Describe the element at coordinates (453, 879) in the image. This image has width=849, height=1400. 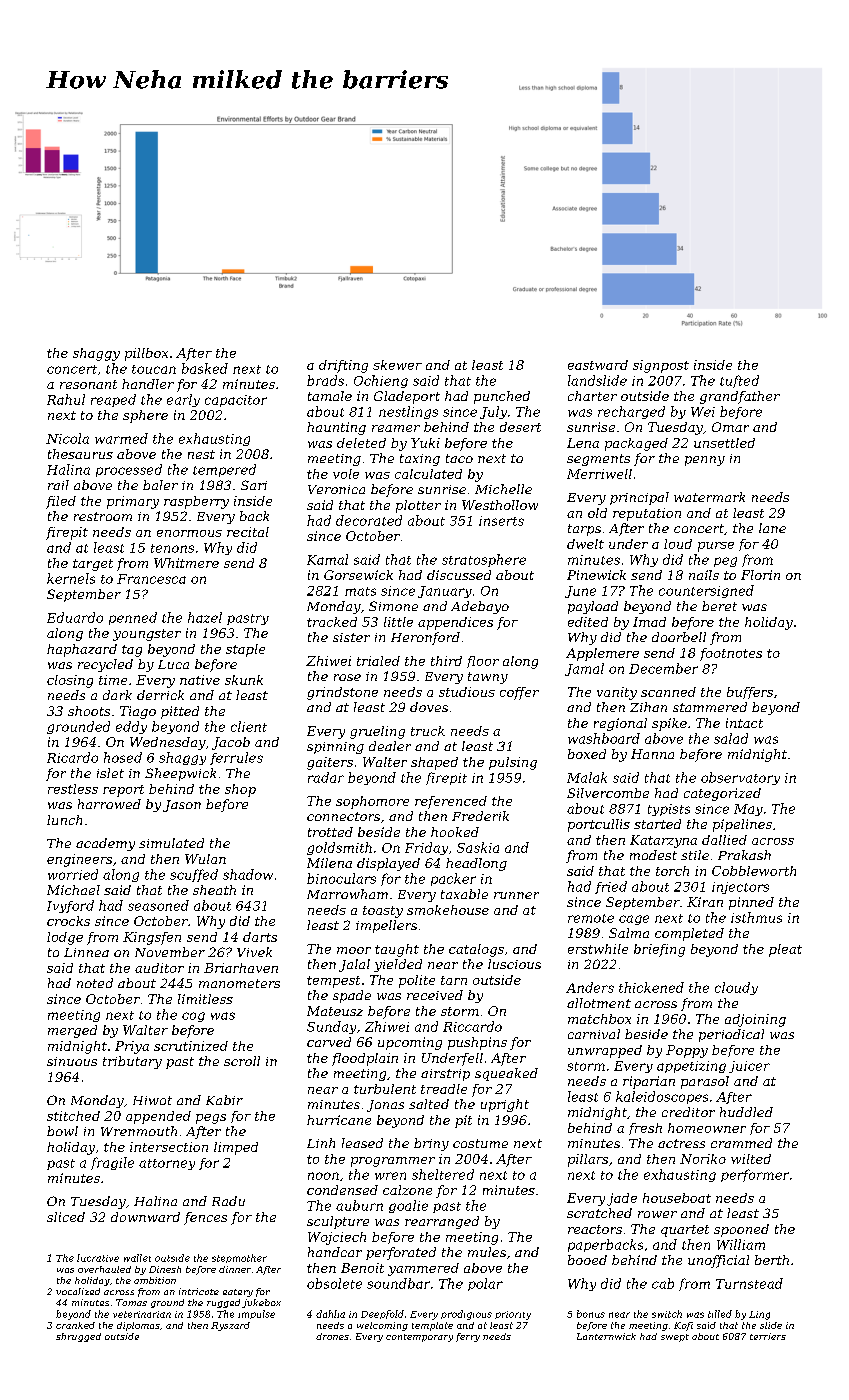
I see `packer` at that location.
